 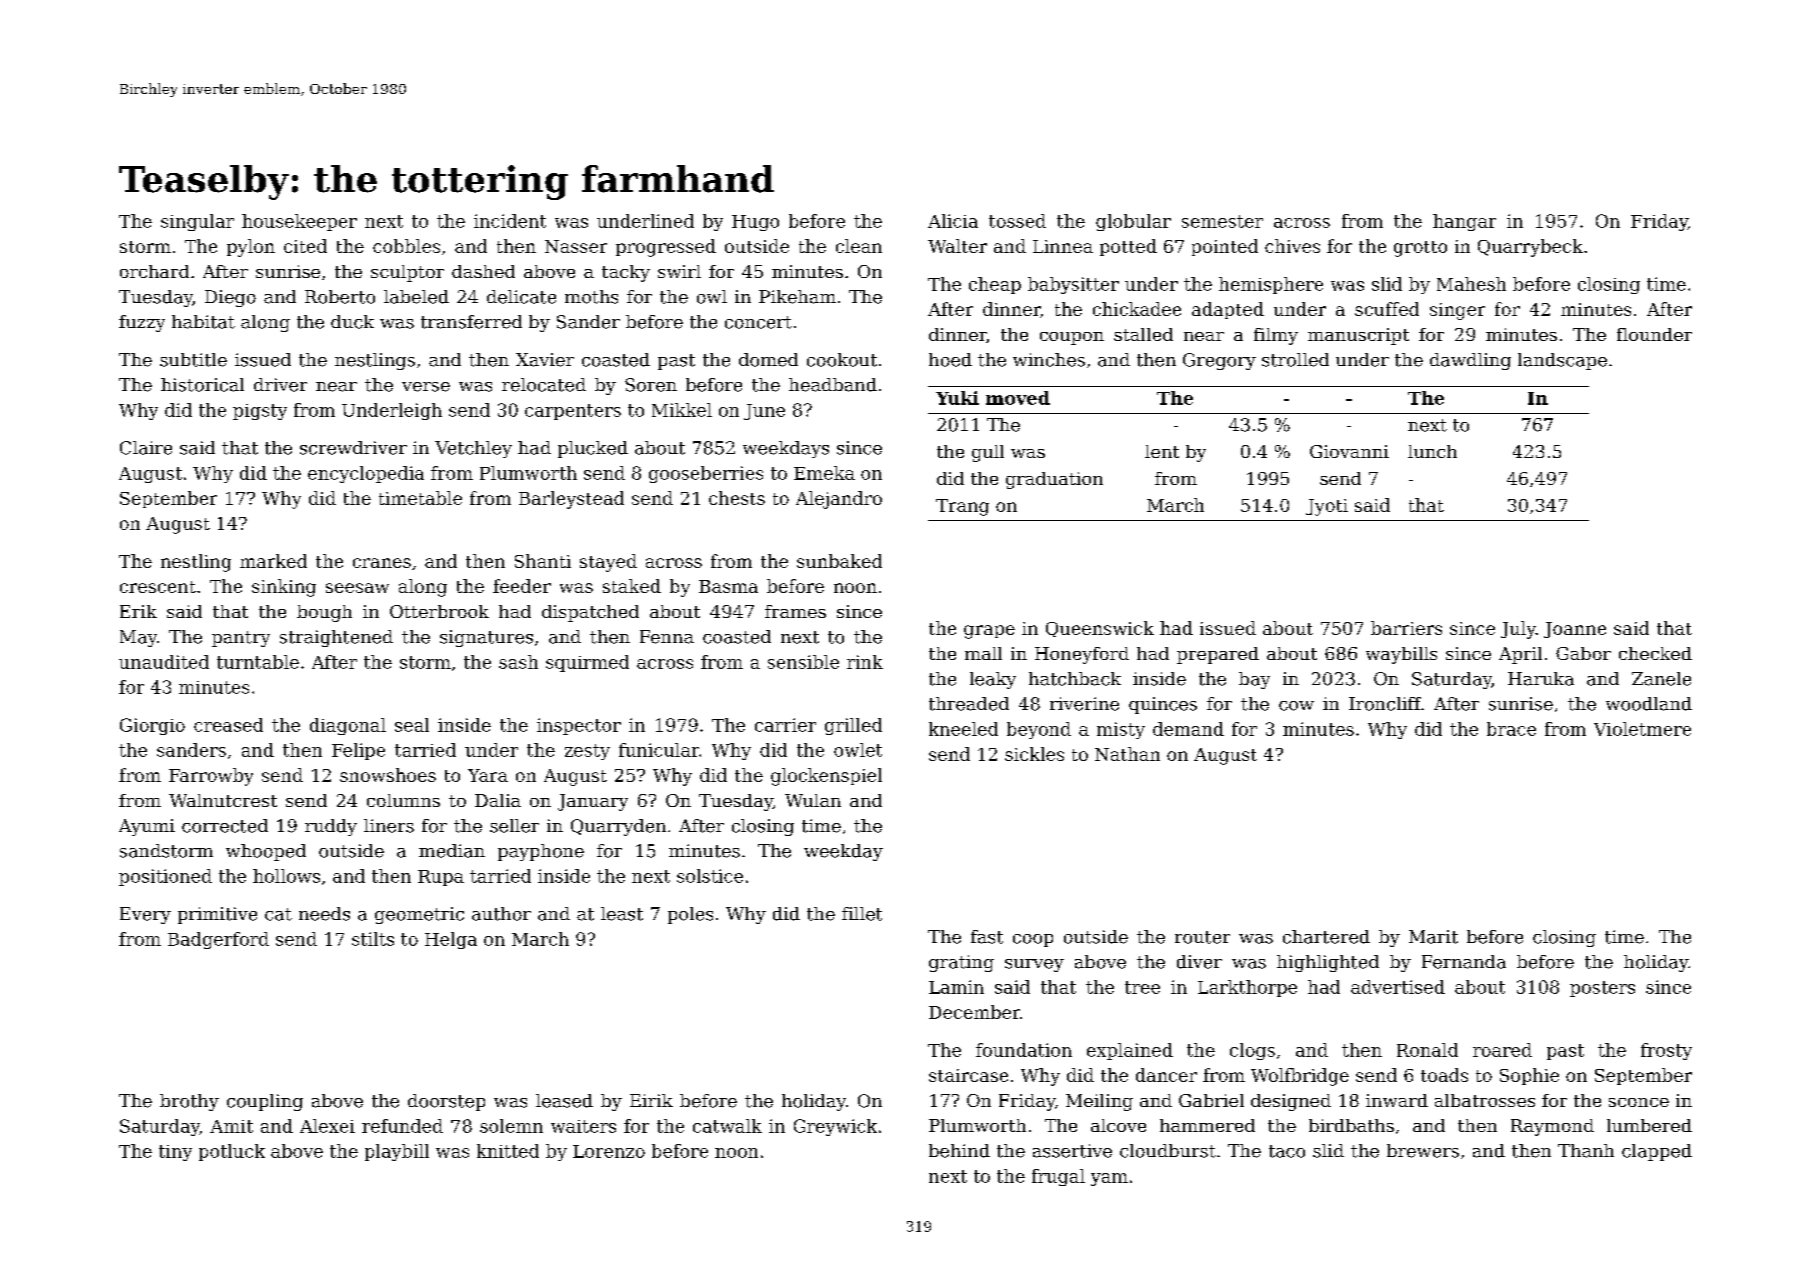 What do you see at coordinates (146, 448) in the document?
I see `Claire` at bounding box center [146, 448].
